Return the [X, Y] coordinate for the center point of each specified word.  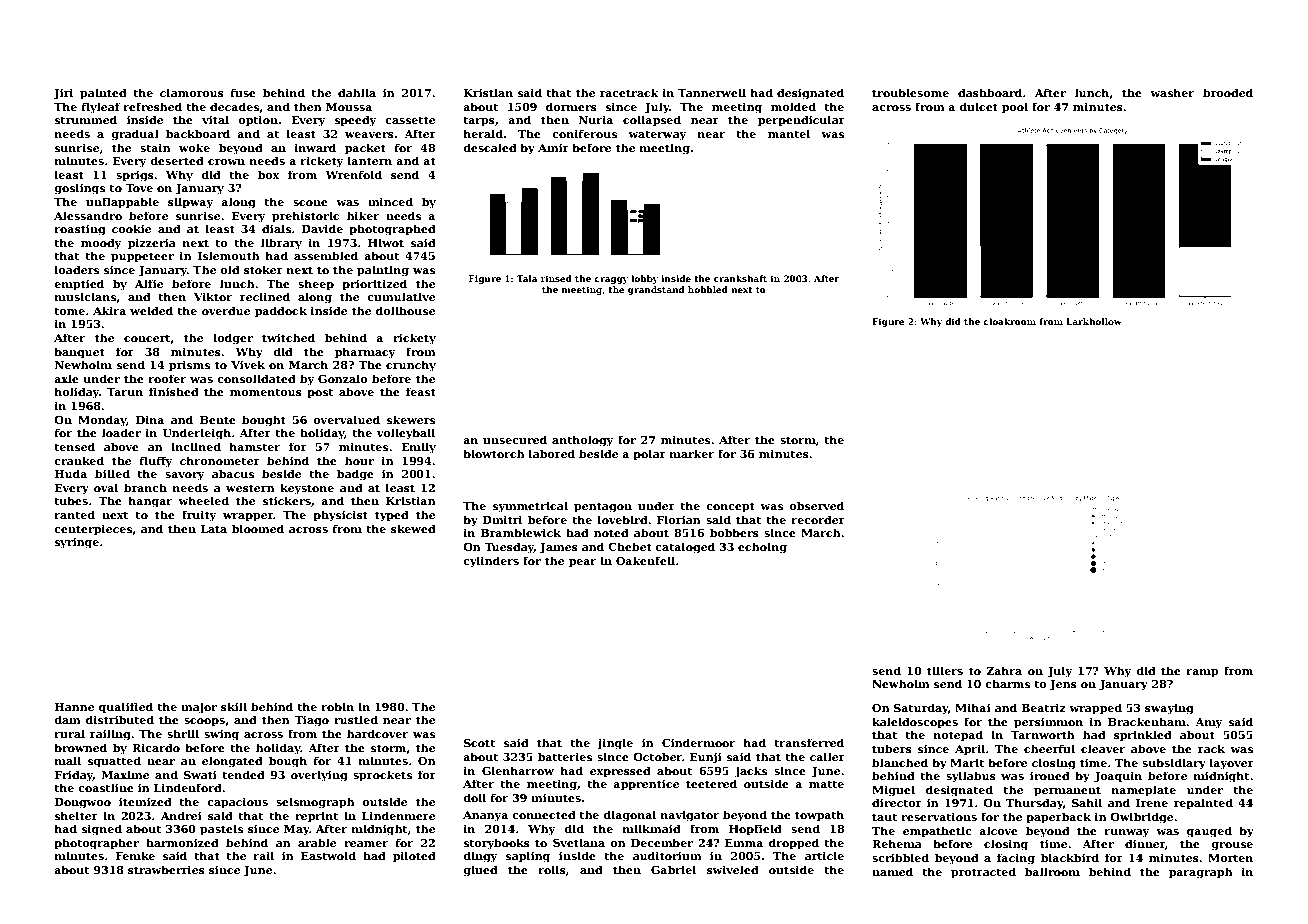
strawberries [166, 869]
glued [480, 871]
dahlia [357, 92]
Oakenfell [645, 560]
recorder [818, 519]
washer [1172, 92]
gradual [135, 135]
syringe [77, 543]
